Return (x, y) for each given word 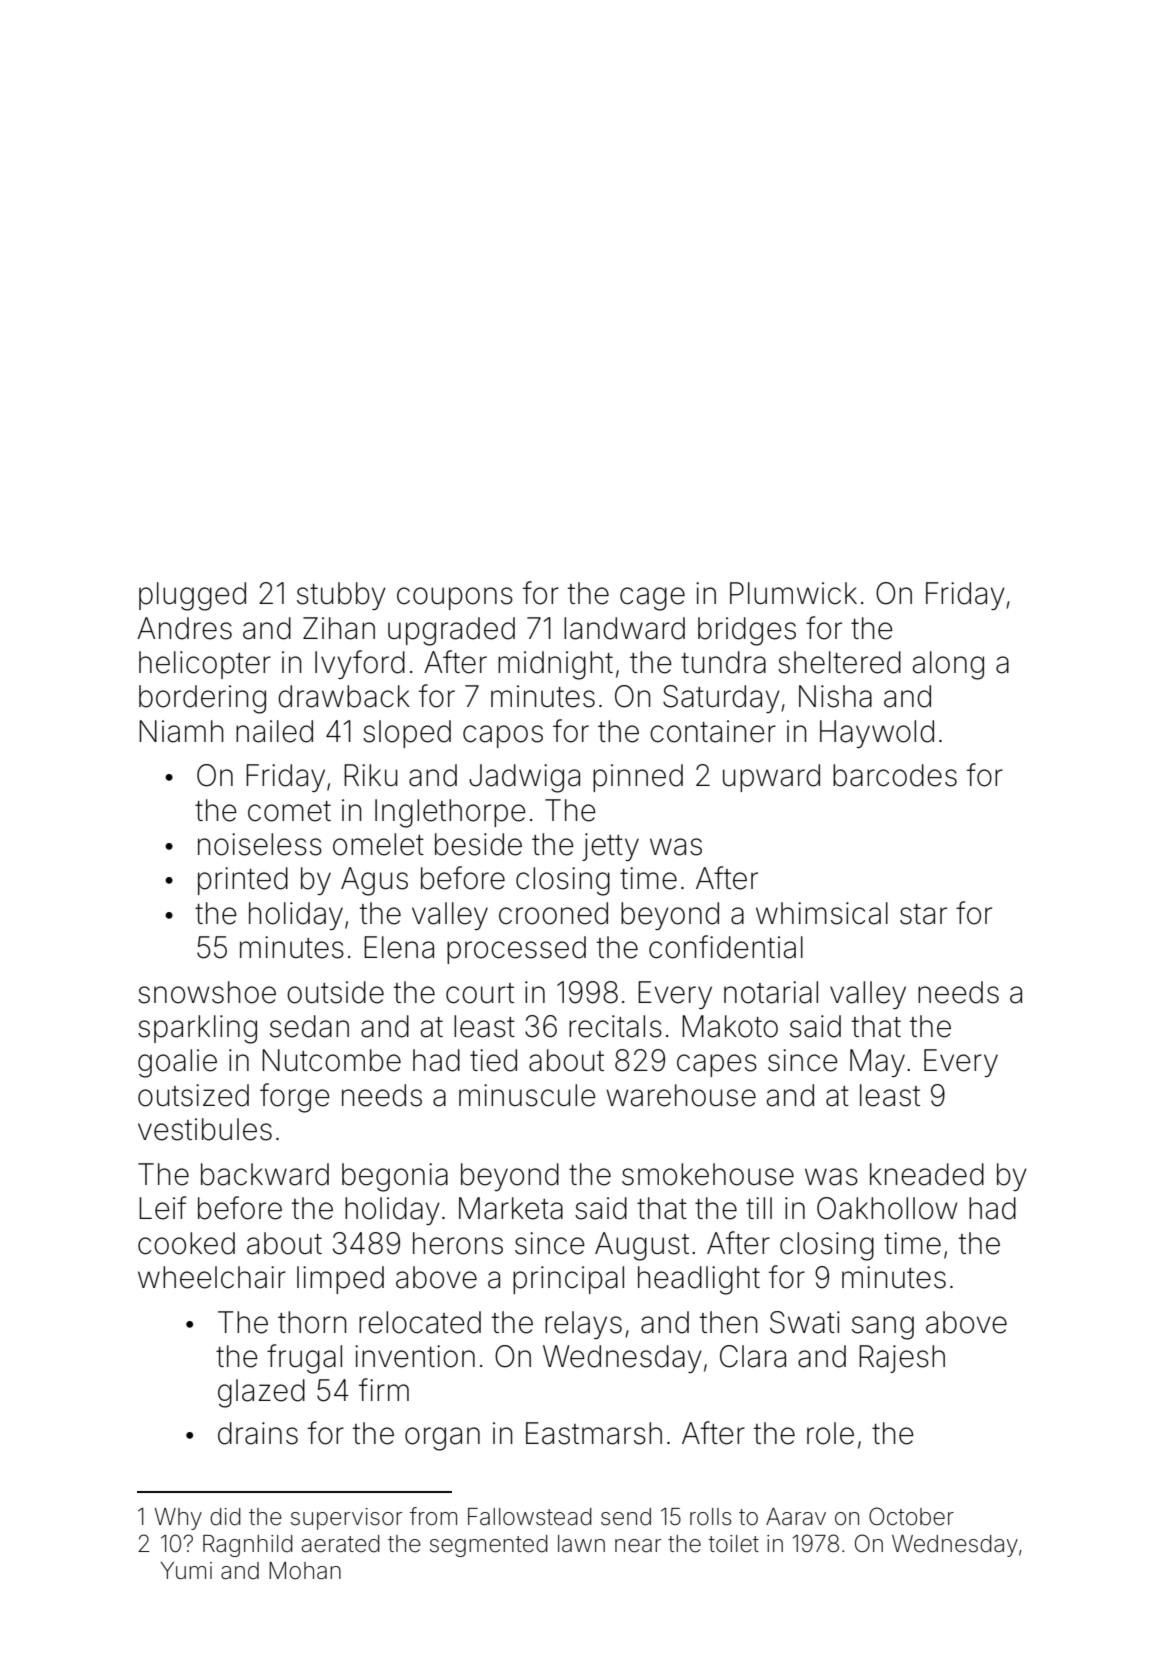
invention (415, 1356)
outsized (193, 1095)
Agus (374, 881)
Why (178, 1519)
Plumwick (793, 593)
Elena (399, 947)
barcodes (895, 775)
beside (478, 844)
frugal (304, 1359)
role (830, 1433)
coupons (455, 598)
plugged (192, 596)
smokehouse (708, 1174)
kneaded (927, 1174)
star (923, 914)
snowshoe (207, 992)
